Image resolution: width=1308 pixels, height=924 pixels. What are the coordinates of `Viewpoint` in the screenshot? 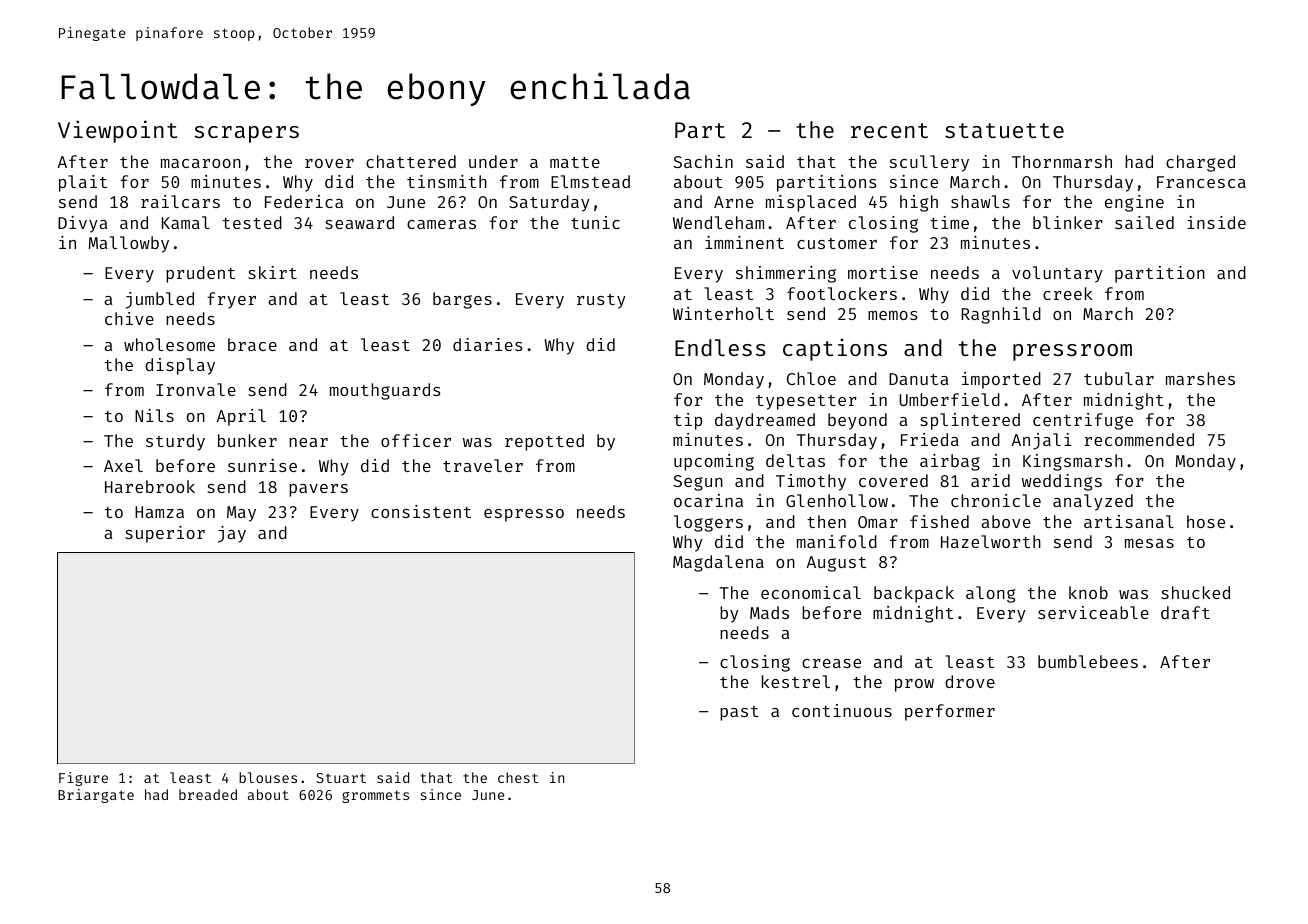 It's located at (117, 131).
